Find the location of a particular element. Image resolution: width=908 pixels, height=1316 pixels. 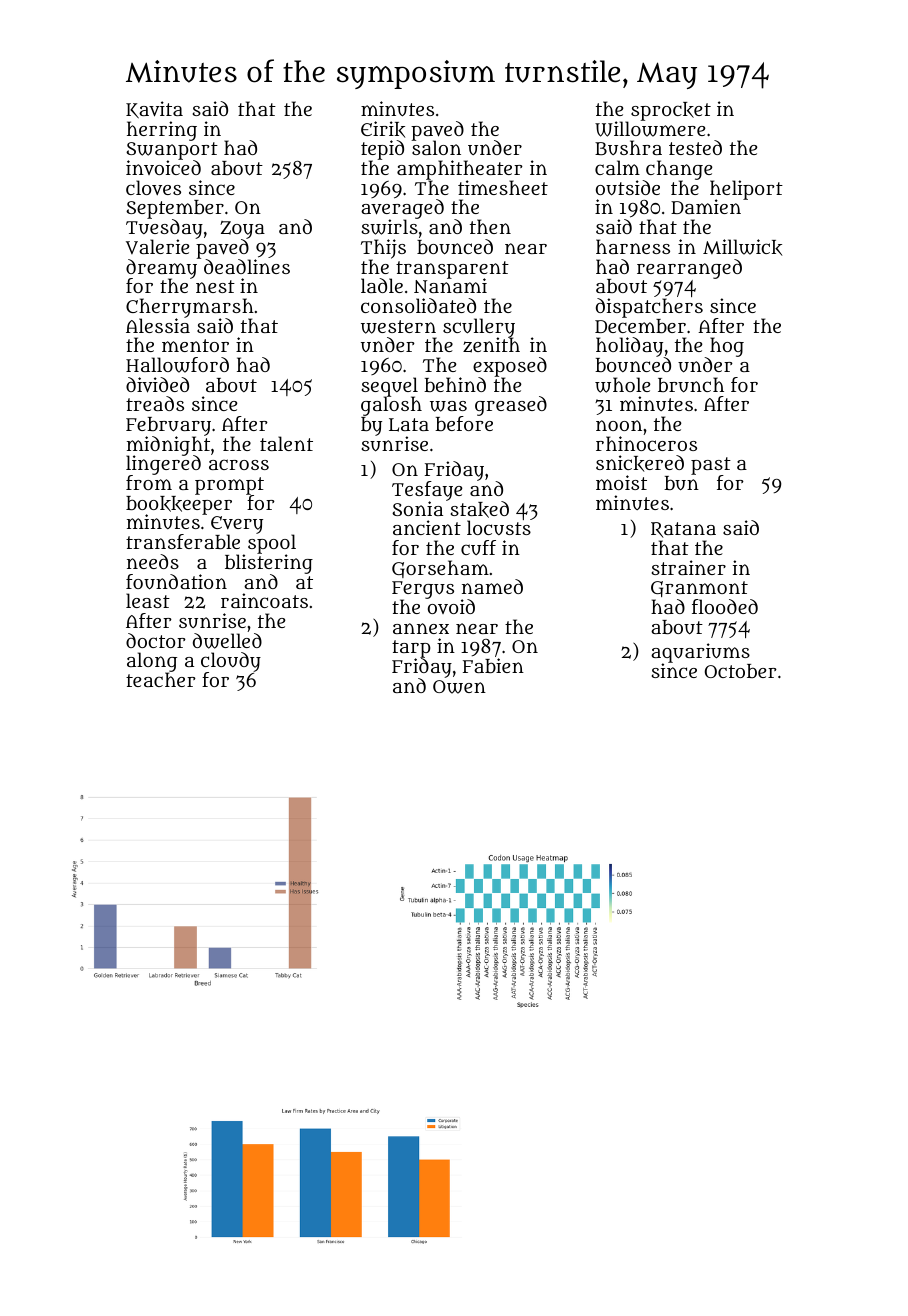

spool is located at coordinates (272, 544).
